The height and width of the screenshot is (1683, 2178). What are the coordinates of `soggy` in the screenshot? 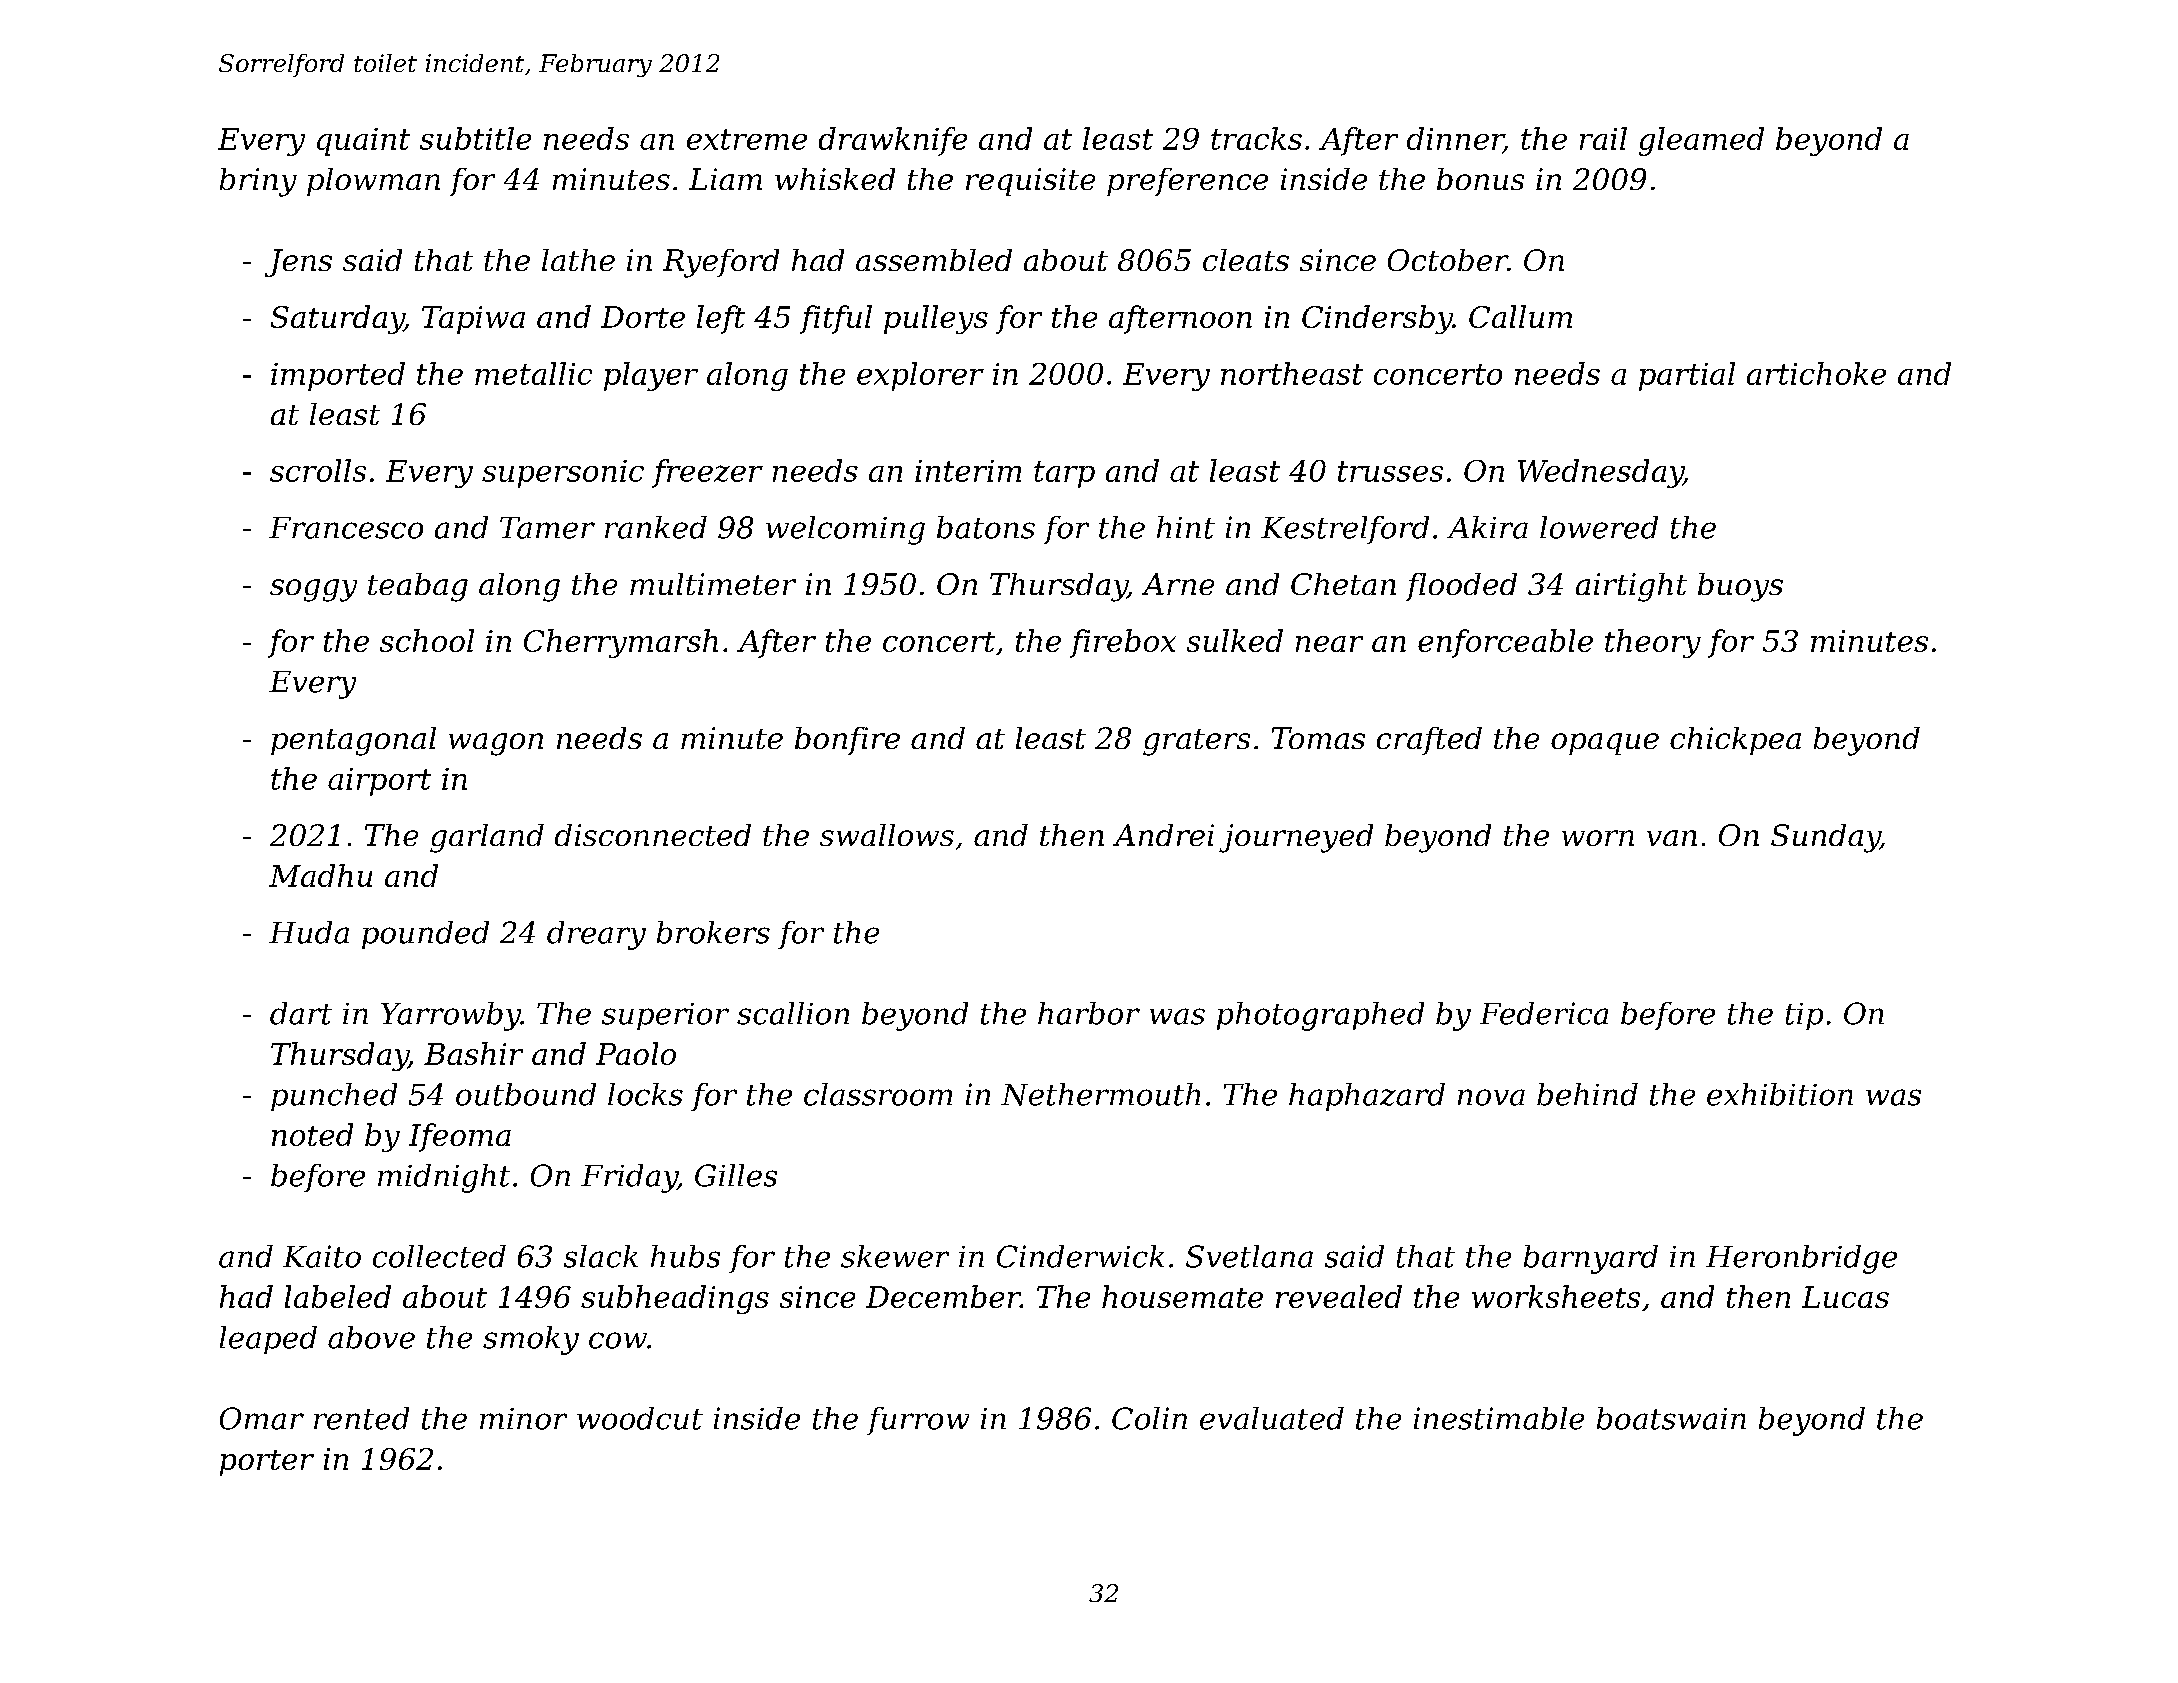 It's located at (313, 590).
